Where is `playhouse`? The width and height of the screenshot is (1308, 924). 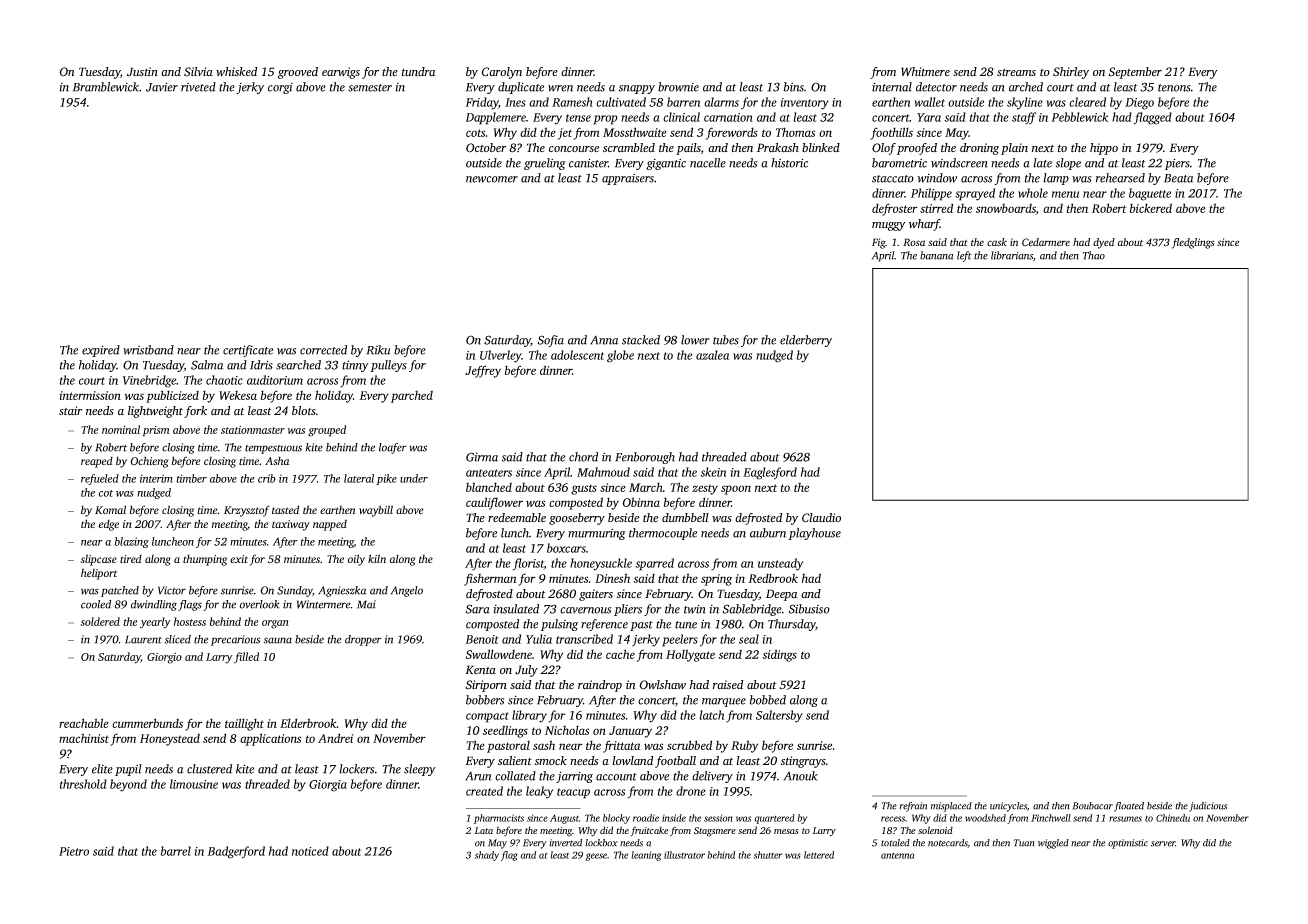
playhouse is located at coordinates (814, 534).
